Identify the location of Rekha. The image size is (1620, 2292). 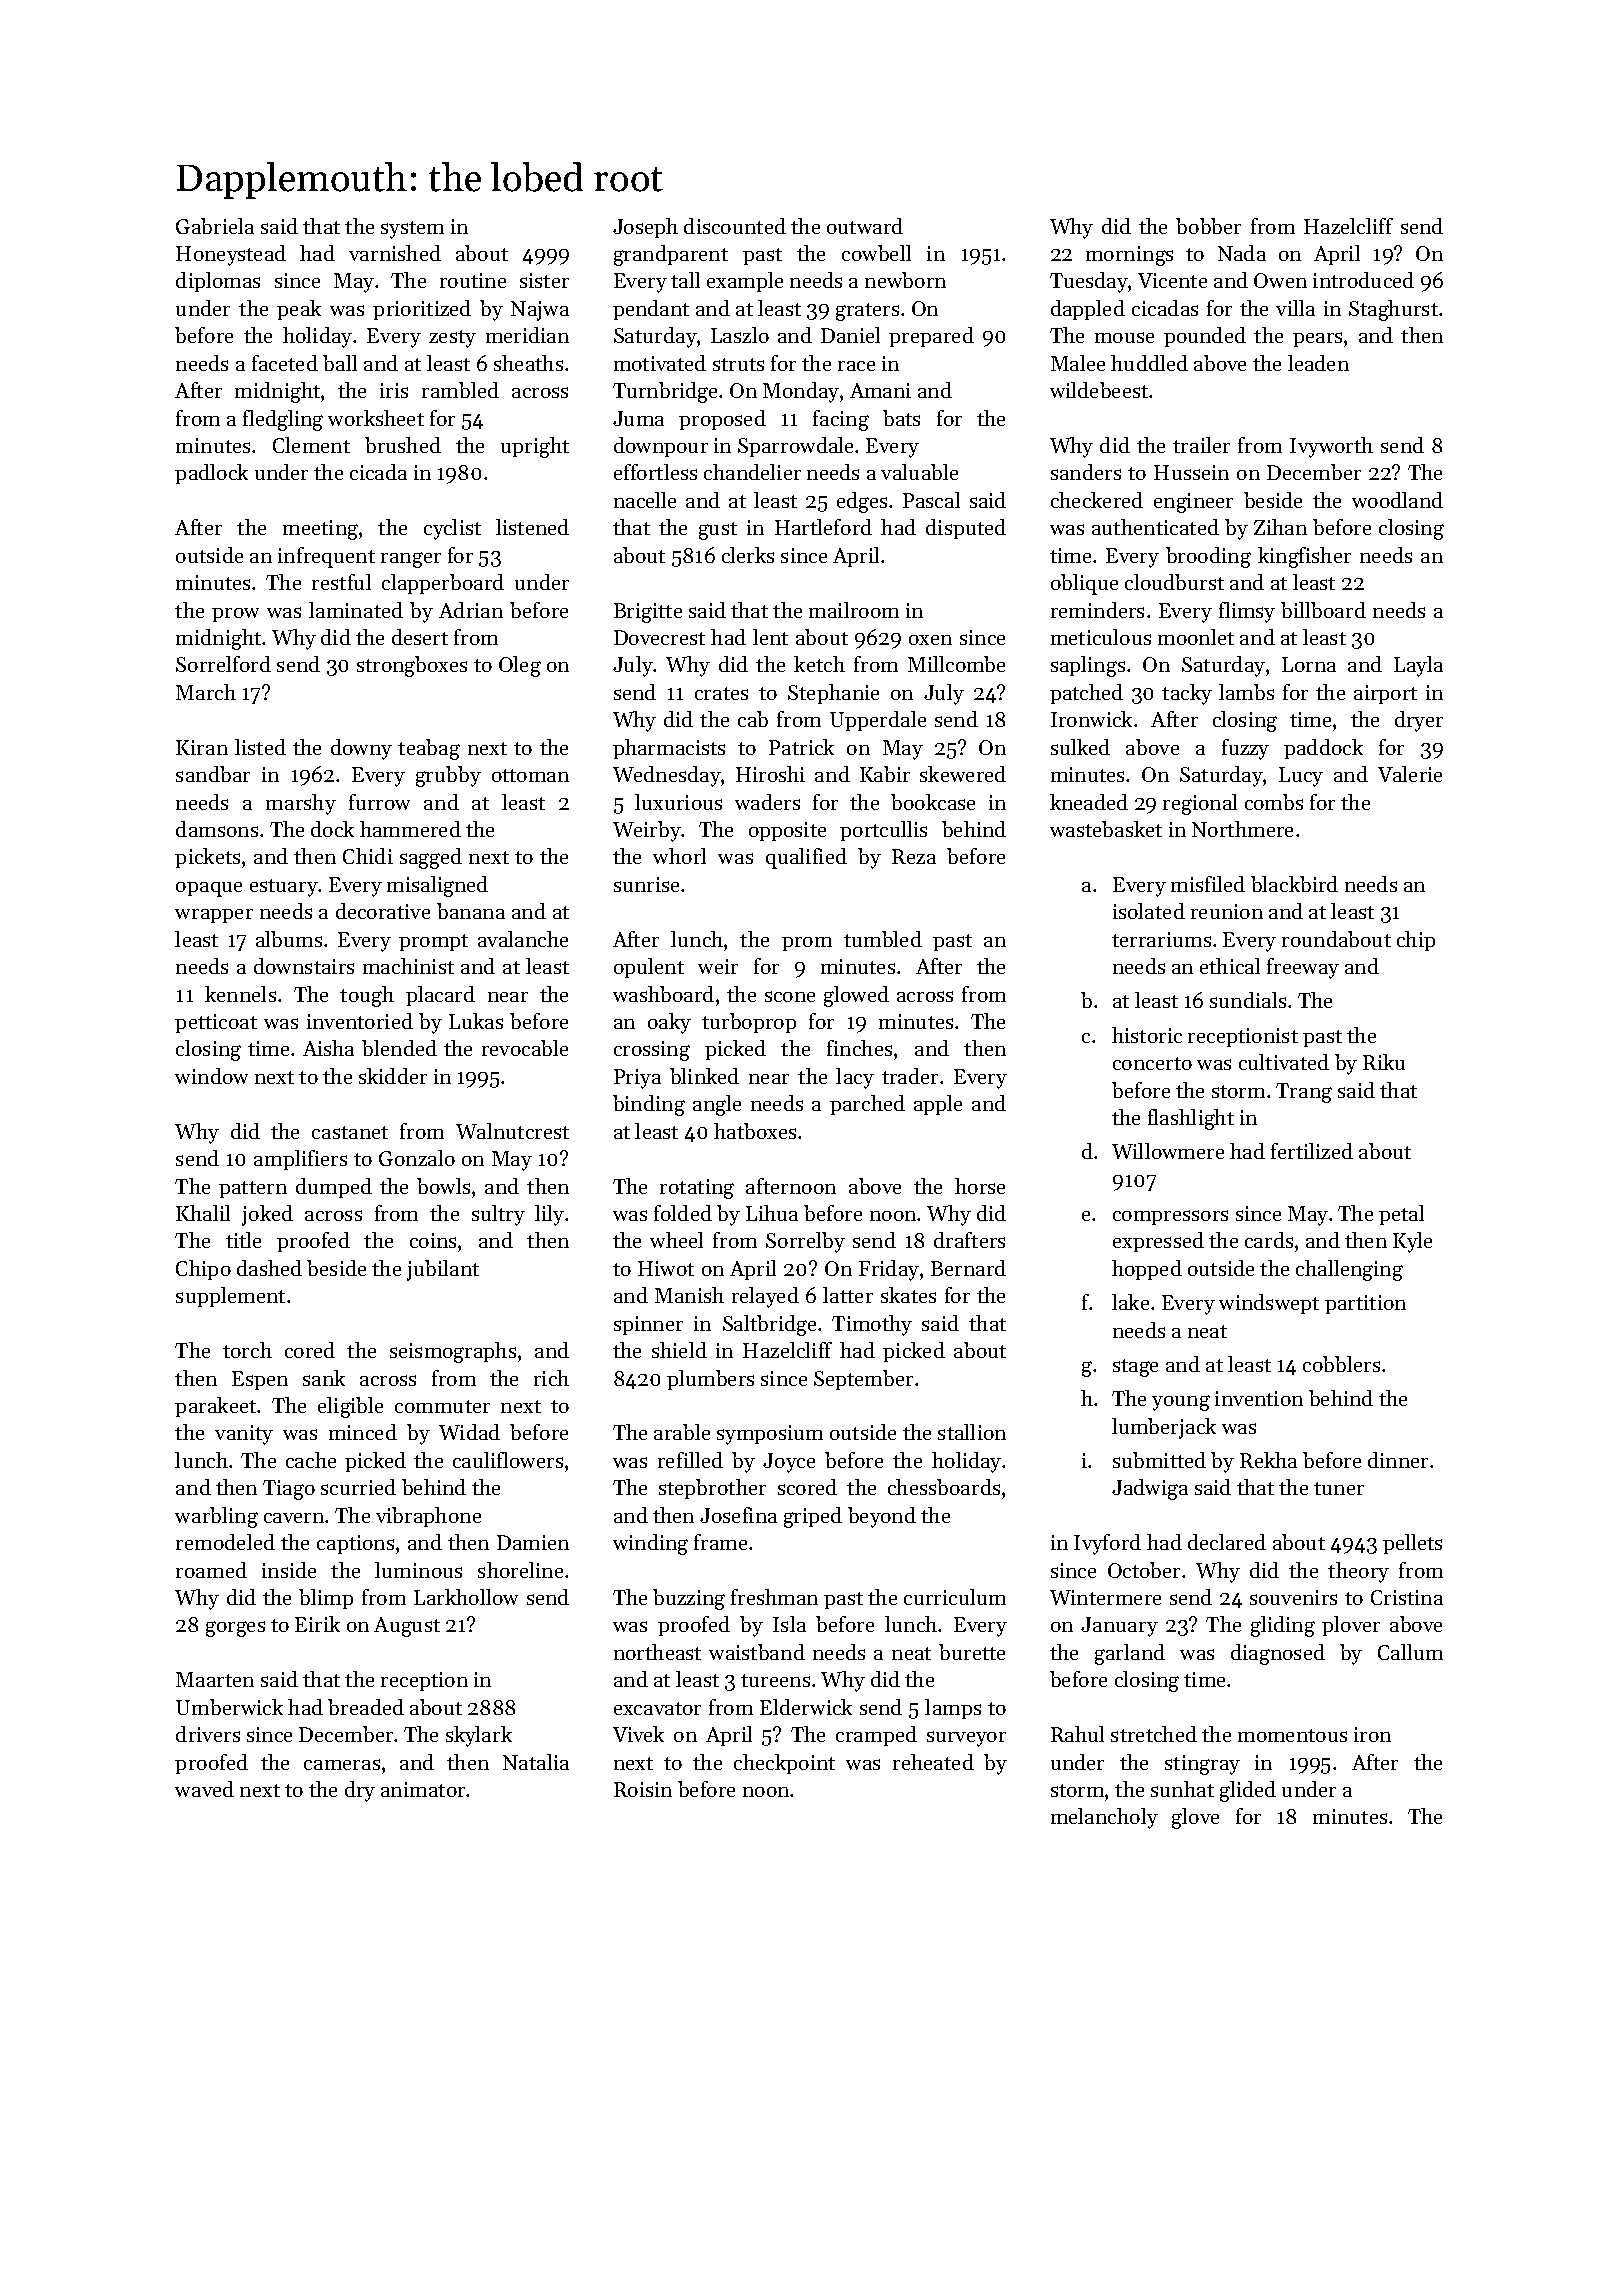
(1268, 1460).
